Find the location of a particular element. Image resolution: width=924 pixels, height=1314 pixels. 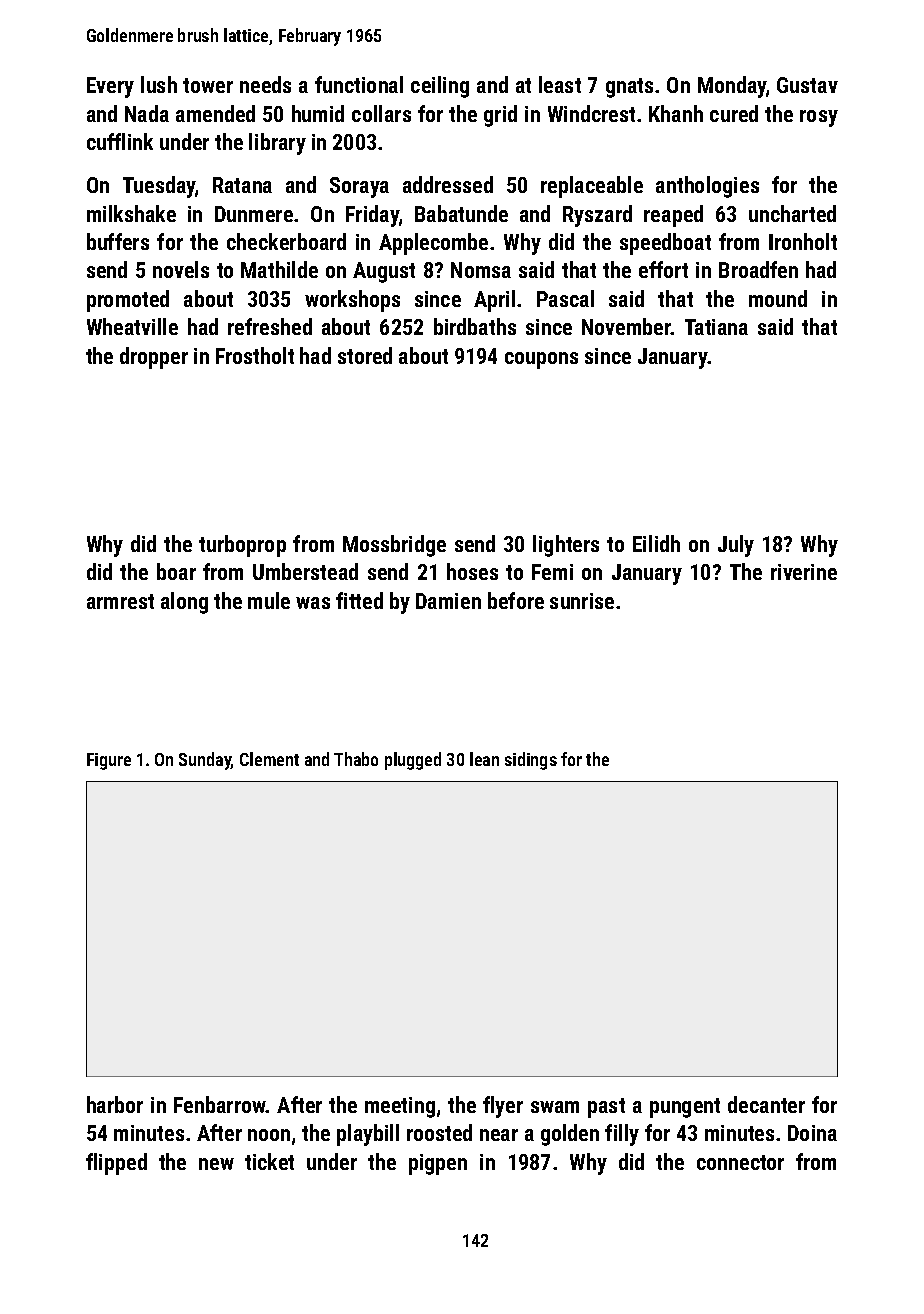

needs is located at coordinates (265, 84).
